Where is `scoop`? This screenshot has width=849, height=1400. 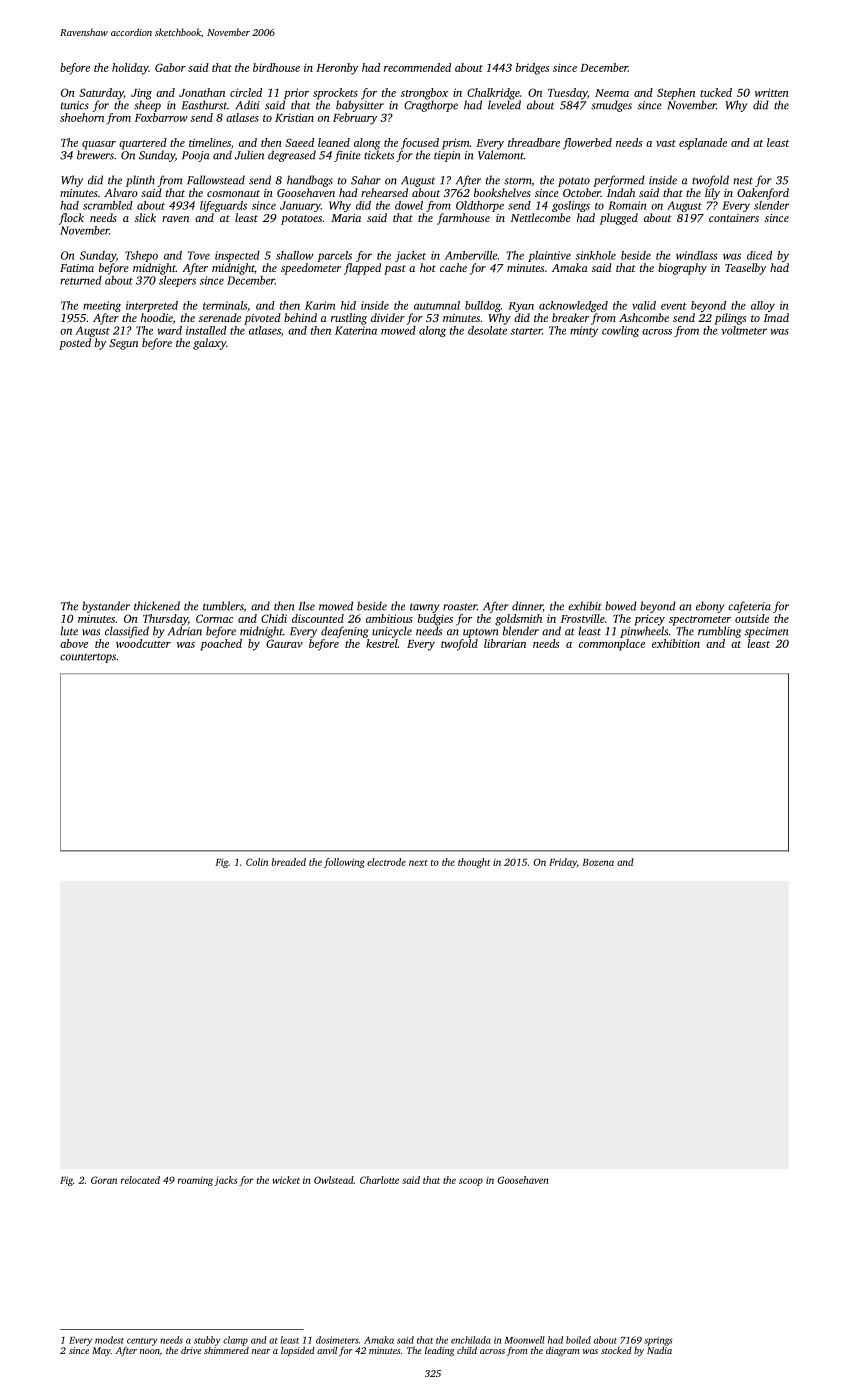 scoop is located at coordinates (471, 1182).
